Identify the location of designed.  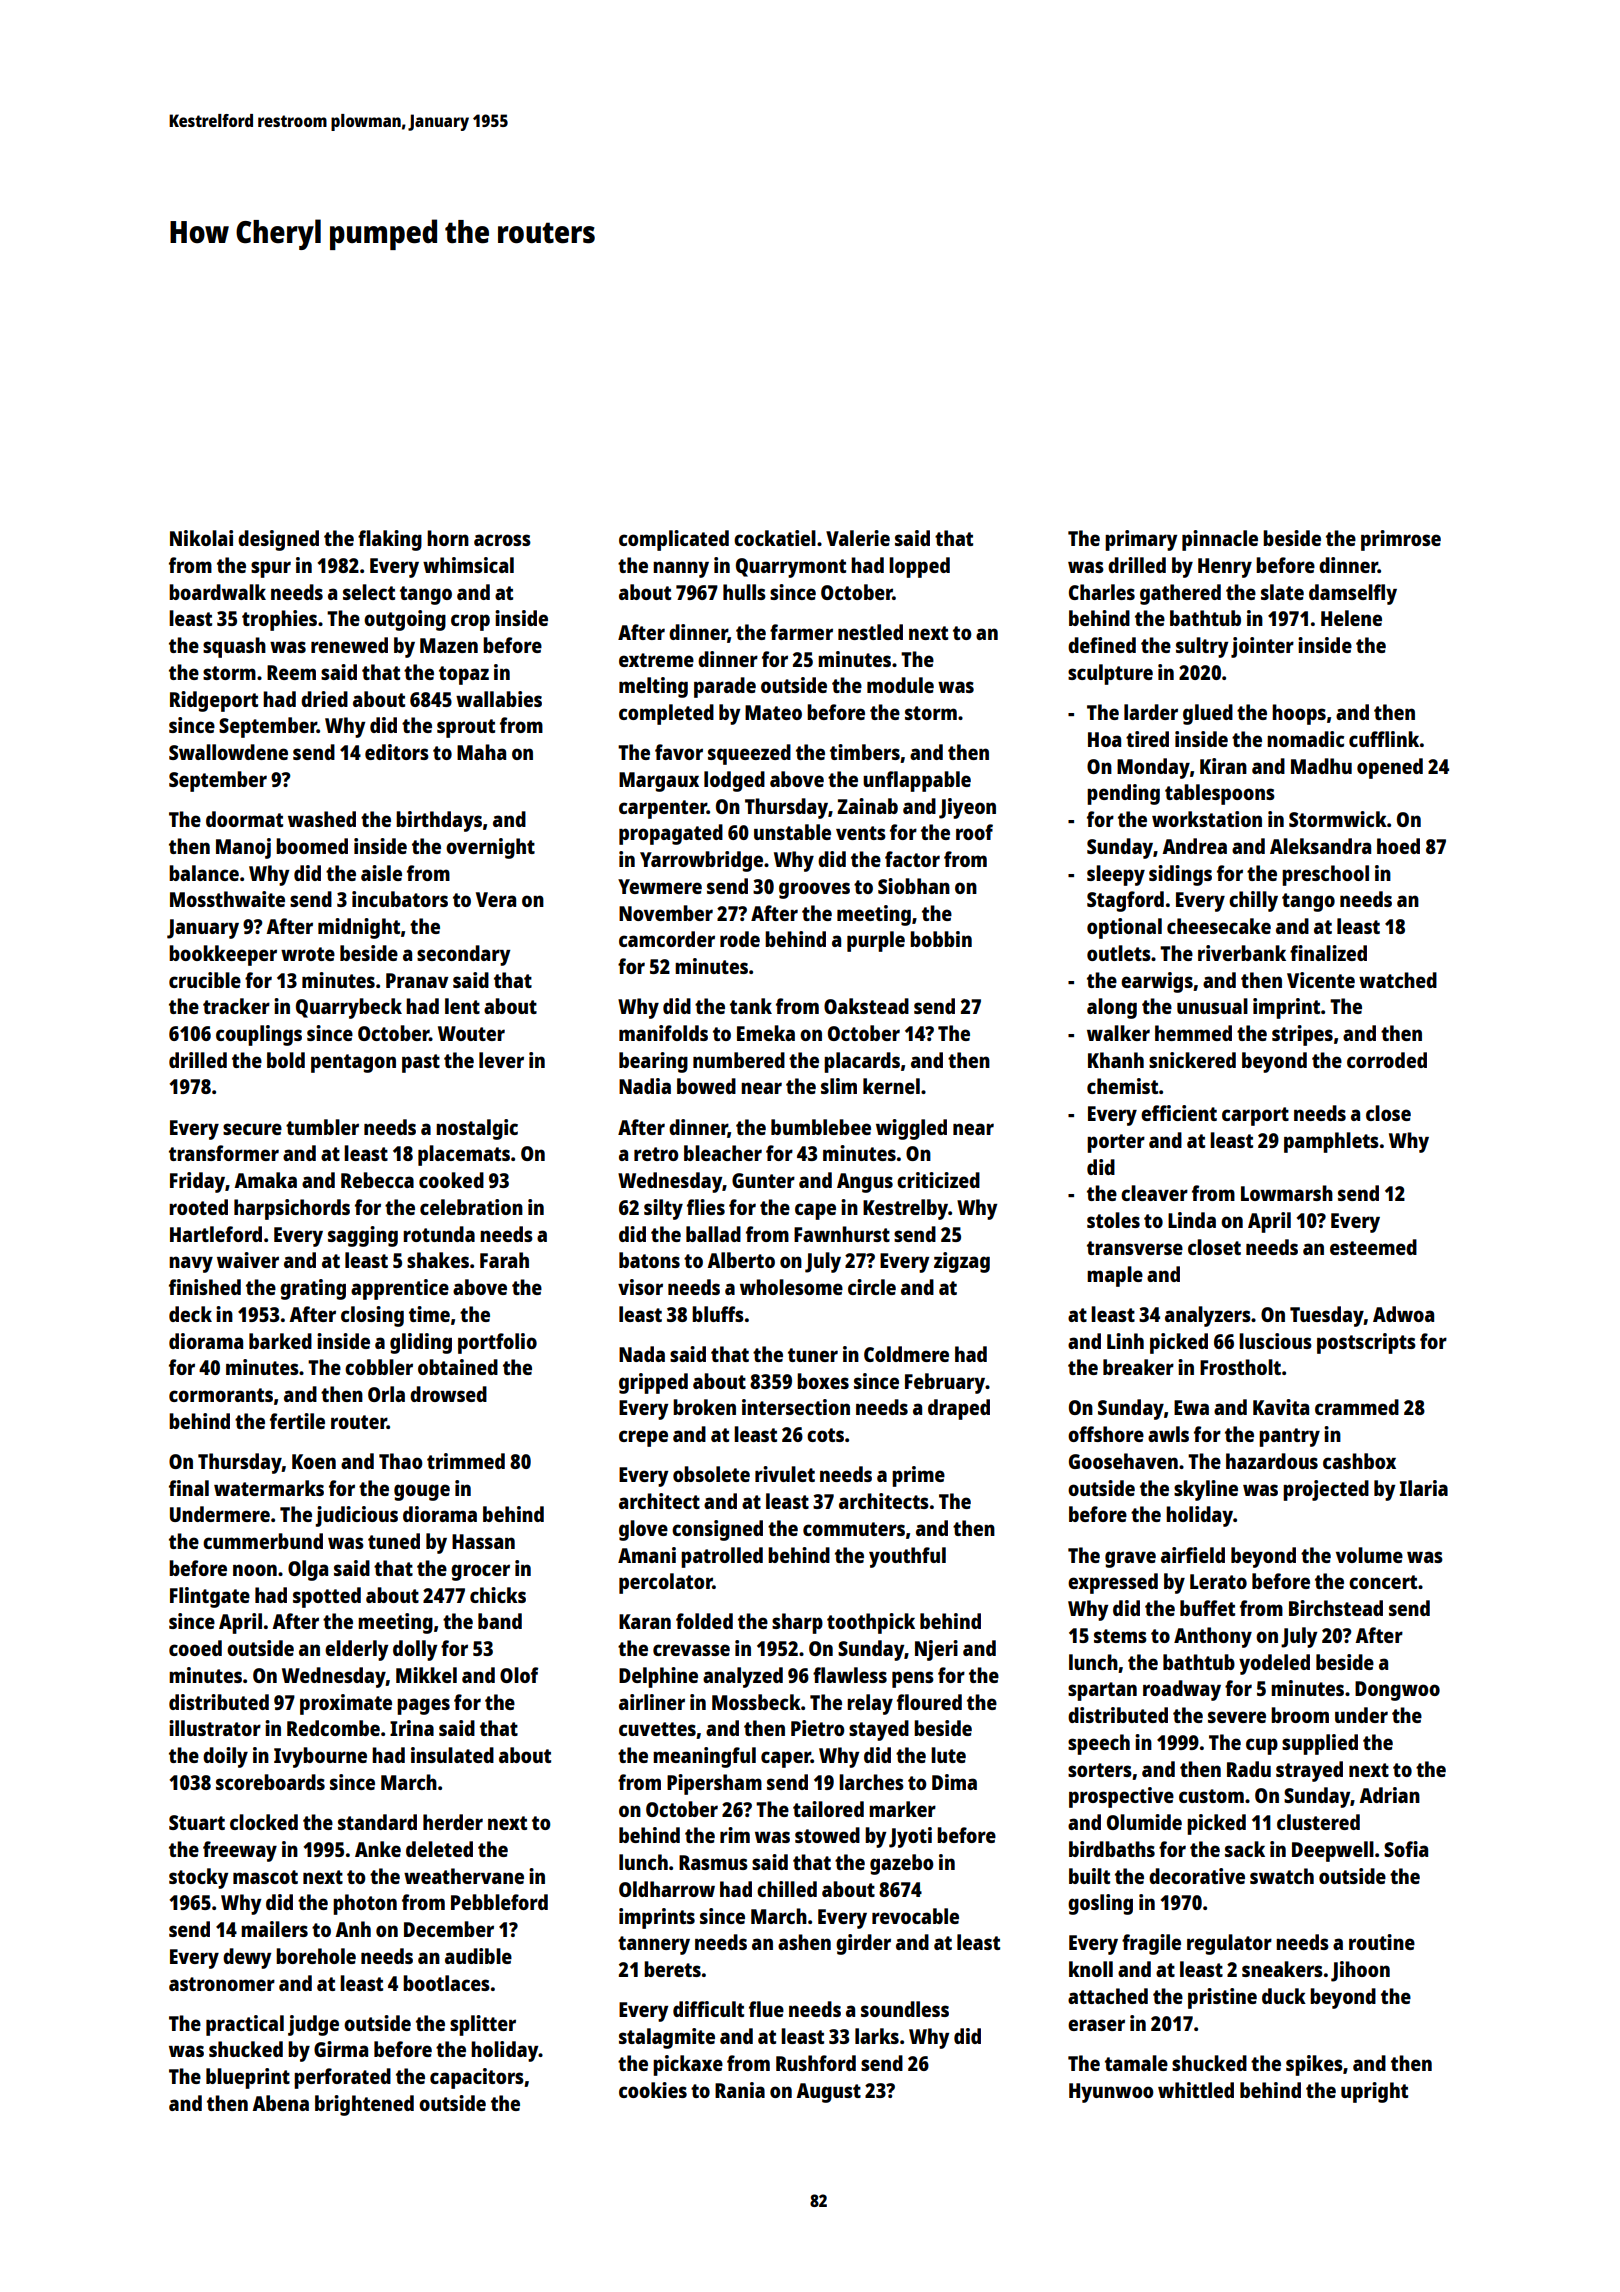
(278, 540).
